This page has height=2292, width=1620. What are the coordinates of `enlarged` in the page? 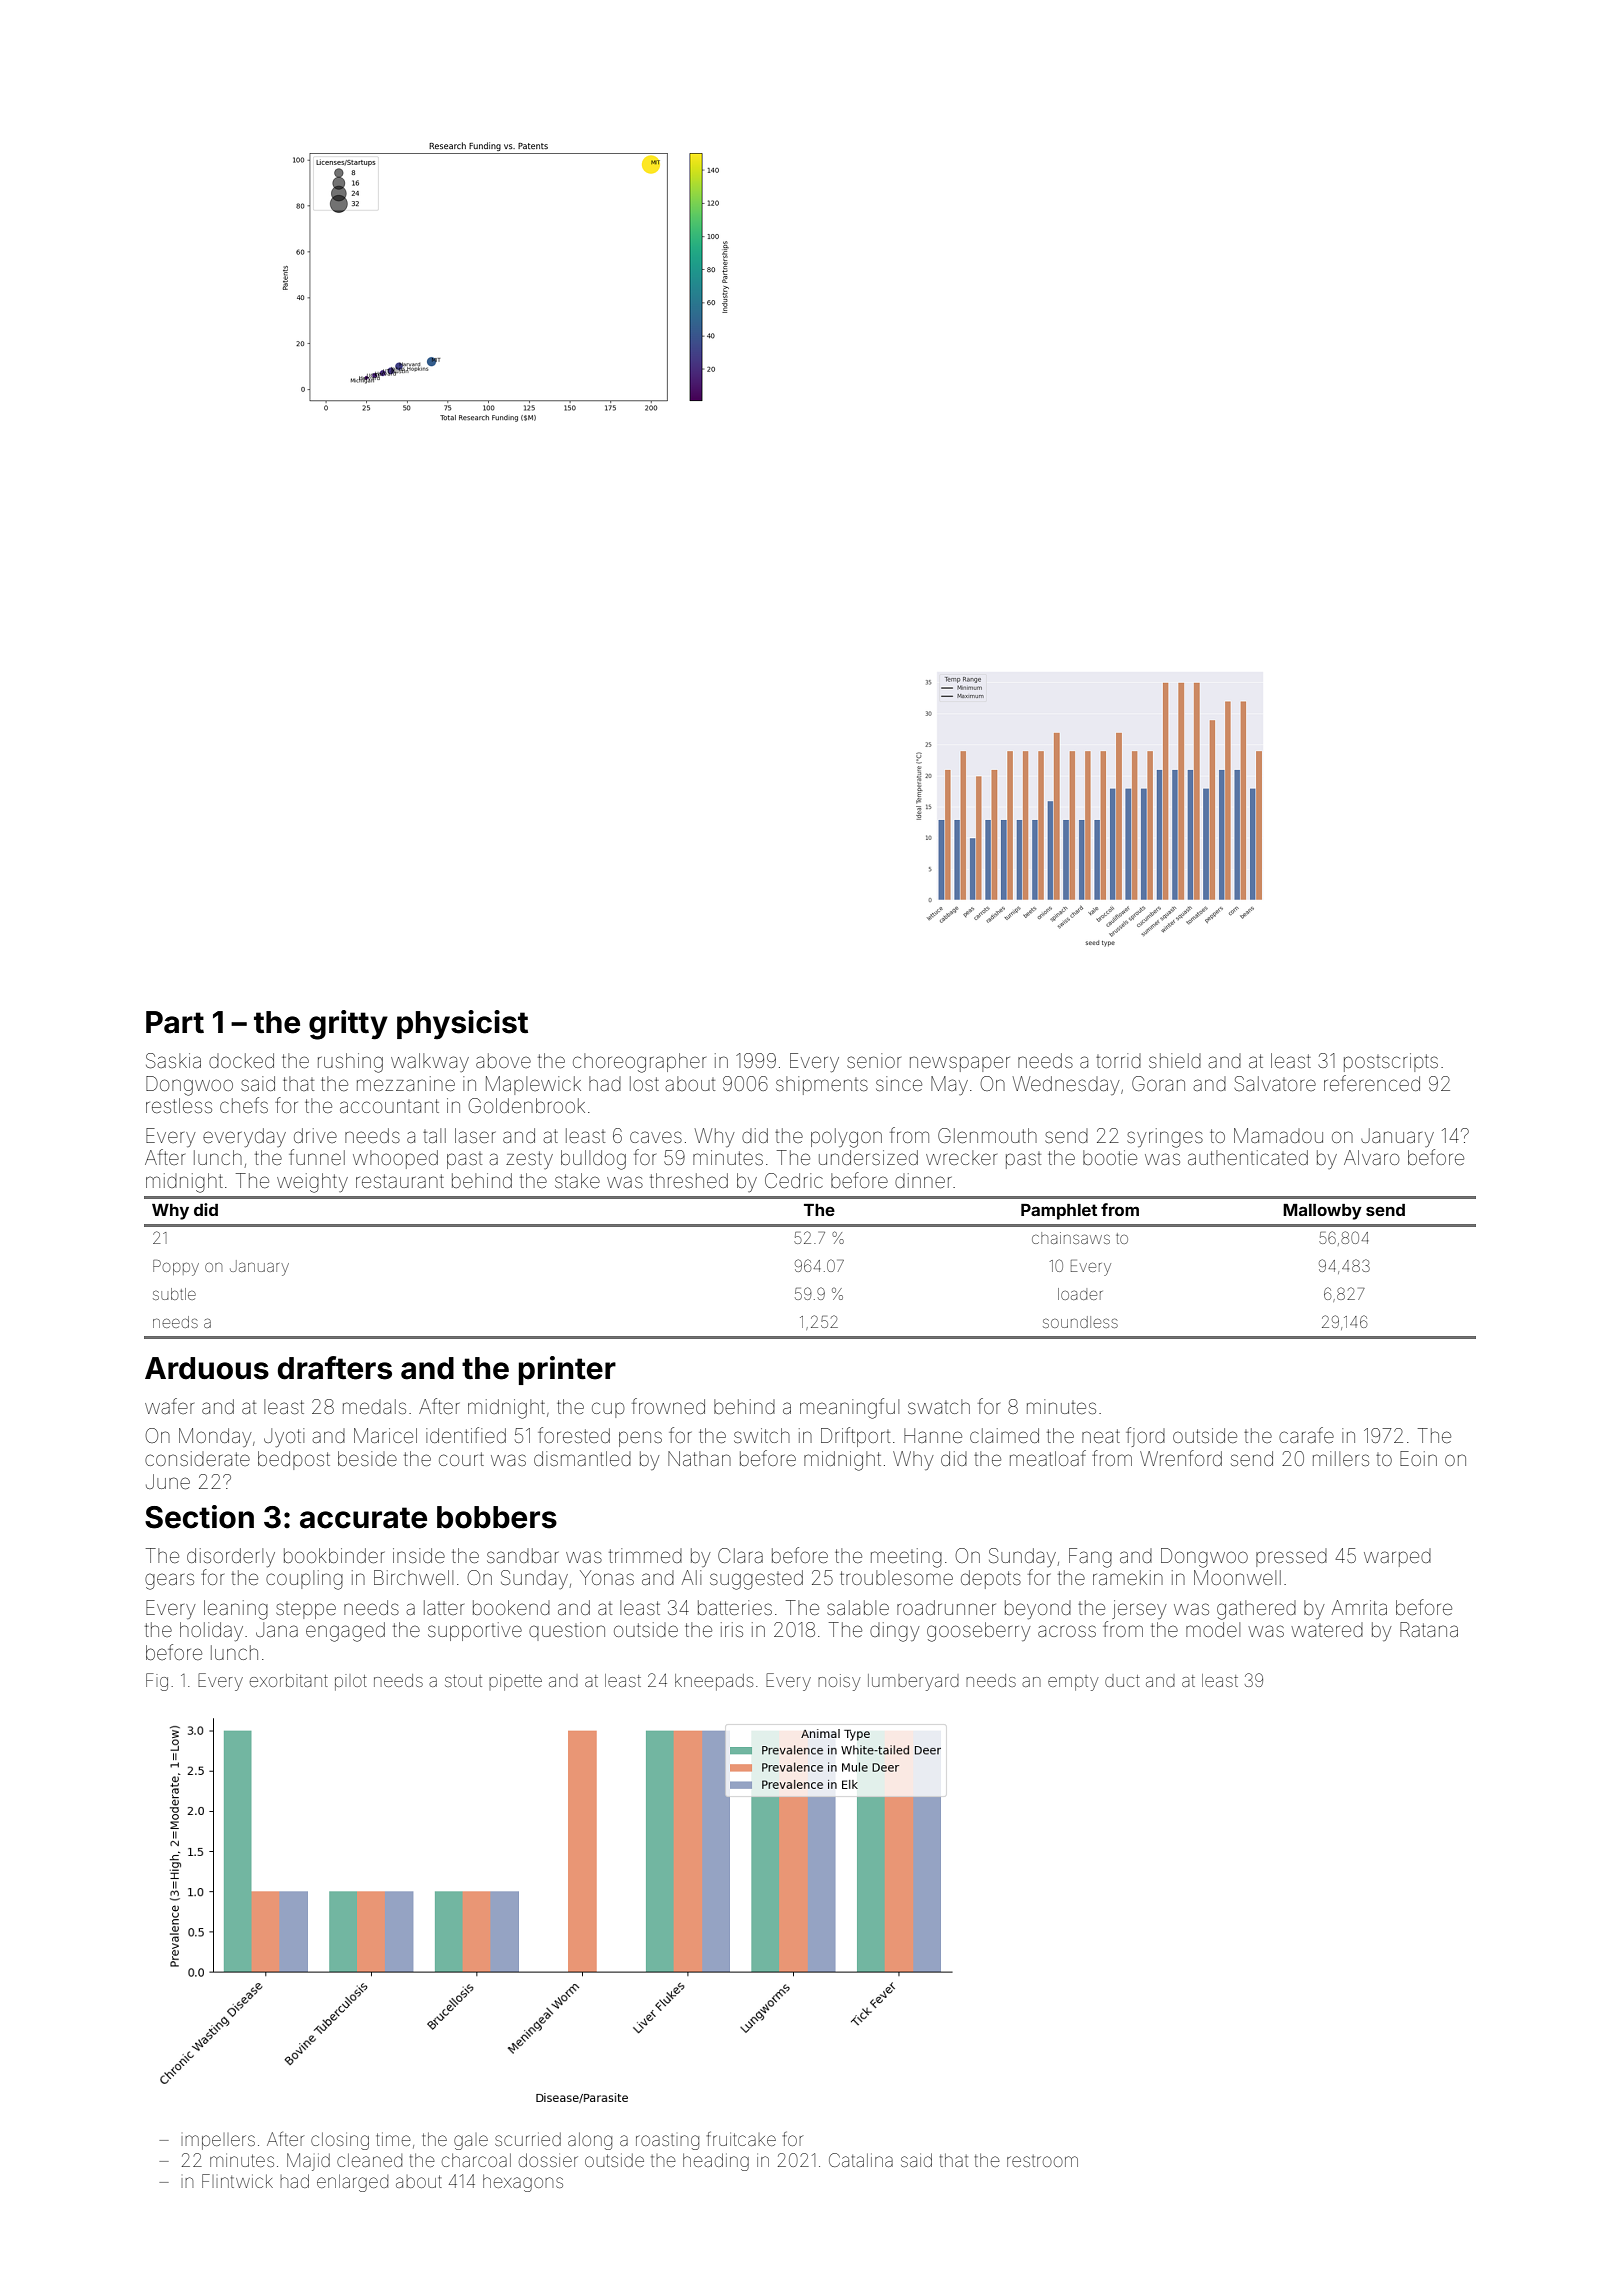 It's located at (352, 2183).
